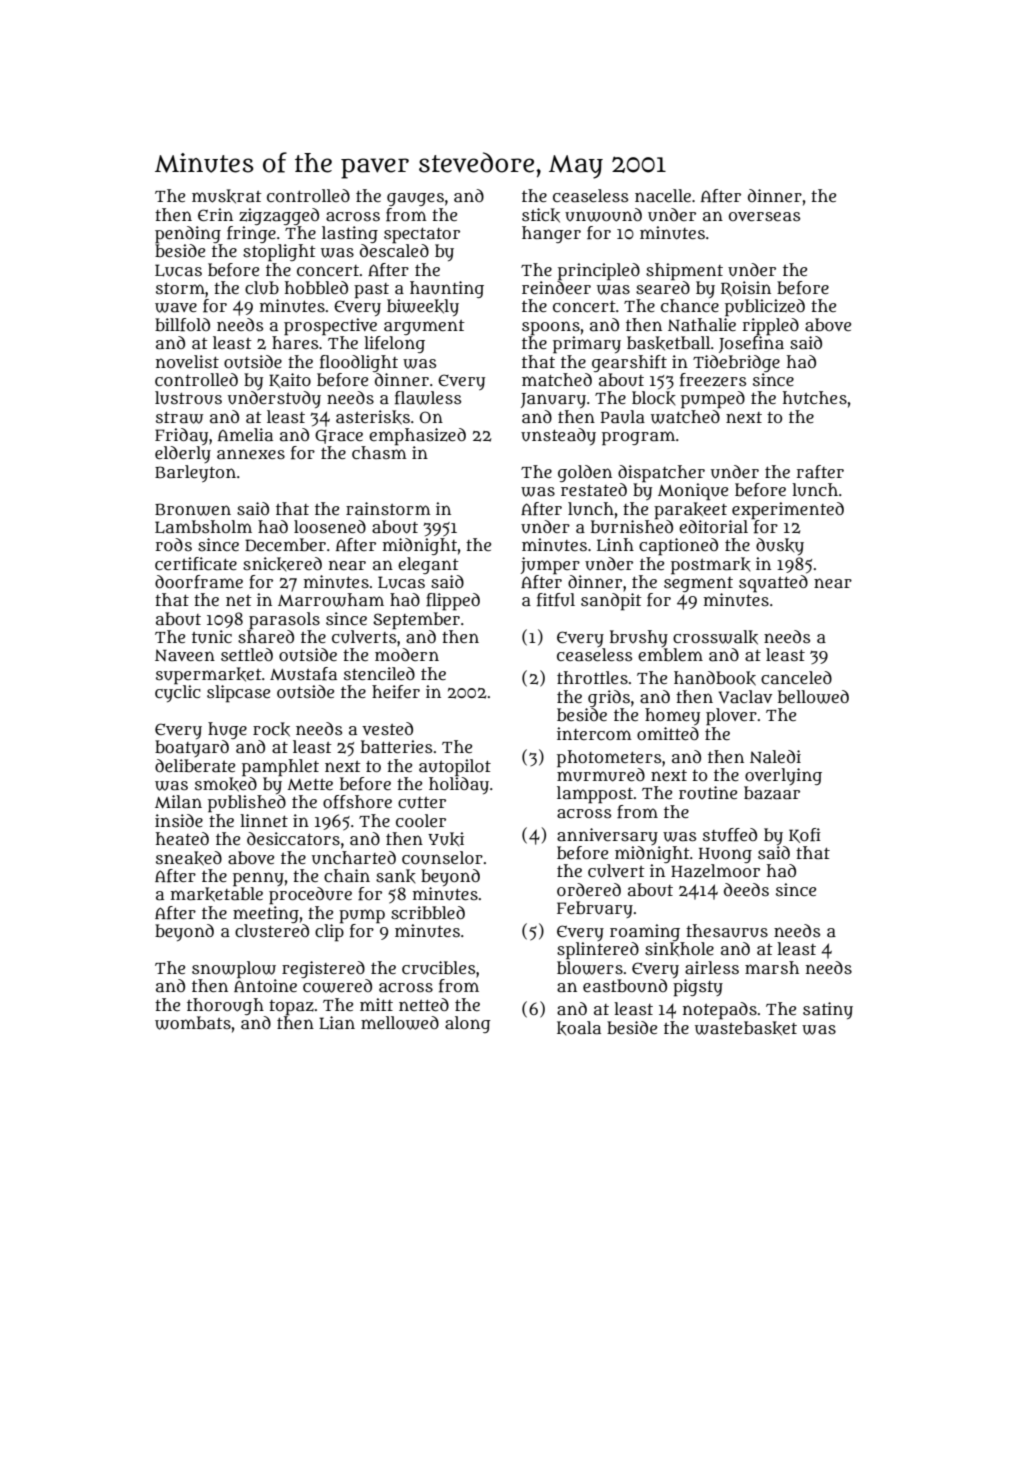  Describe the element at coordinates (234, 970) in the image. I see `snowplow` at that location.
